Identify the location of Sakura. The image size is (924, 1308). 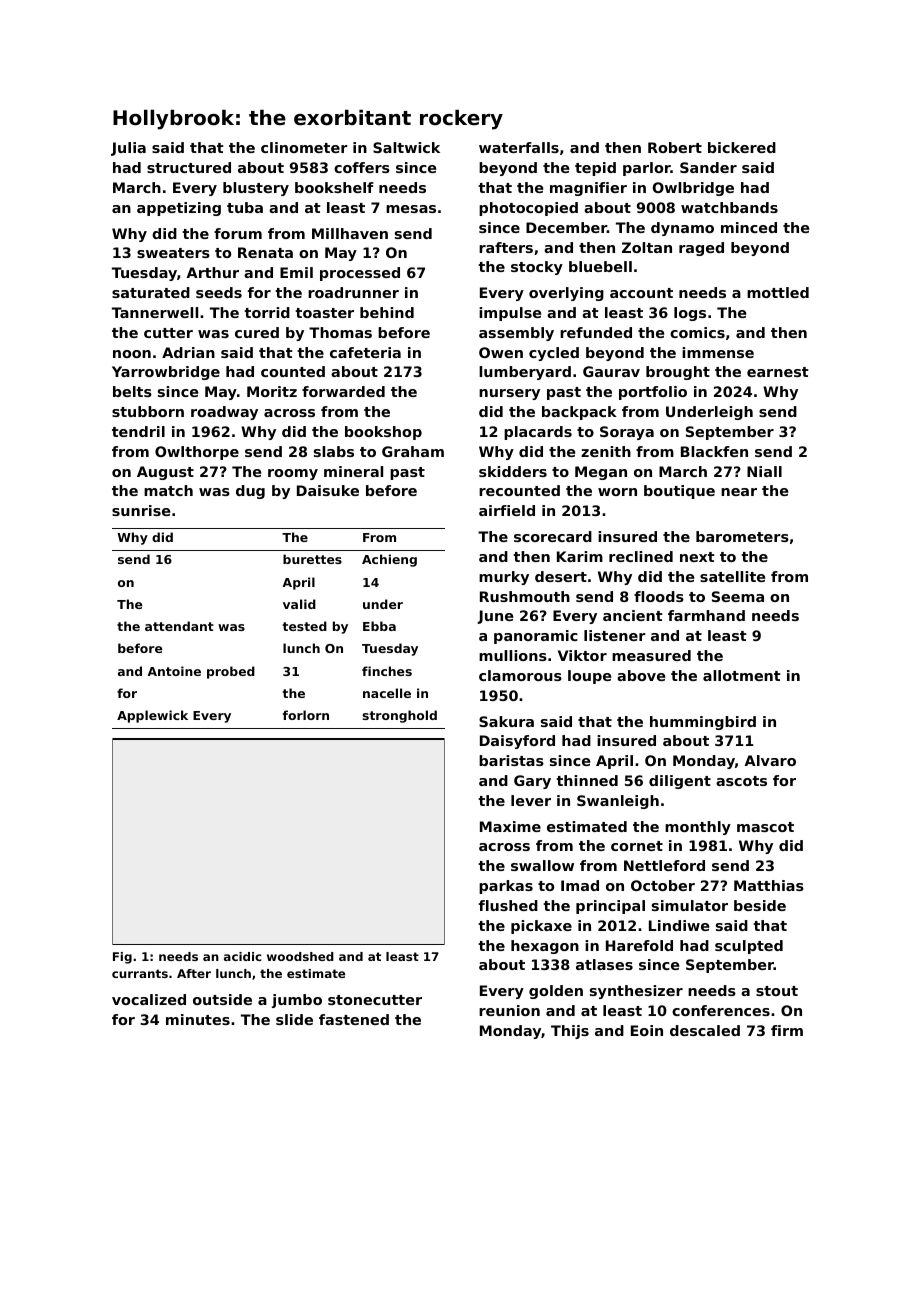
(506, 721).
